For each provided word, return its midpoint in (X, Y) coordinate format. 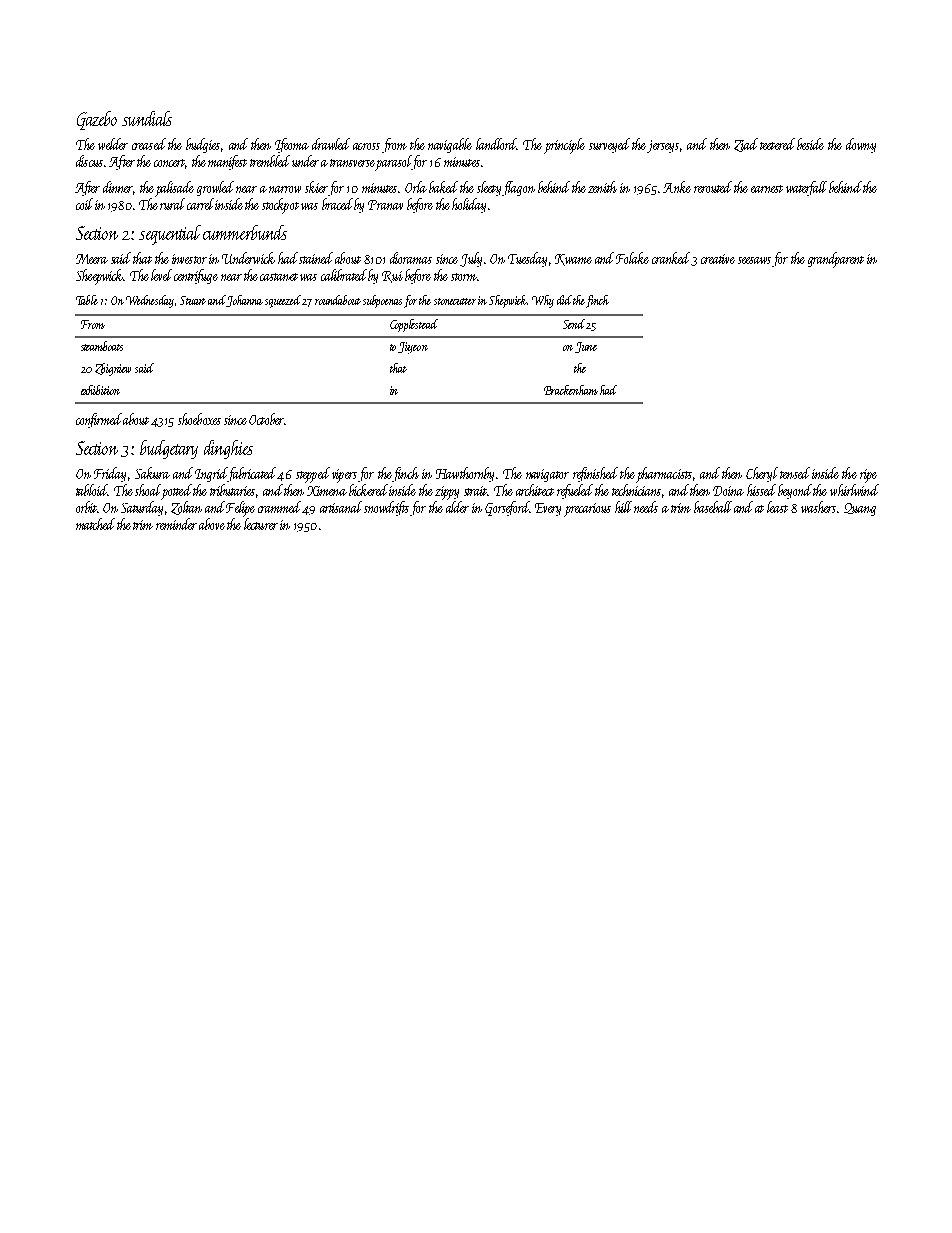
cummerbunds (245, 232)
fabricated (252, 474)
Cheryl (762, 474)
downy (861, 145)
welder (113, 144)
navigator (547, 475)
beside (810, 144)
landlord (496, 144)
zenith (602, 187)
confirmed (99, 420)
